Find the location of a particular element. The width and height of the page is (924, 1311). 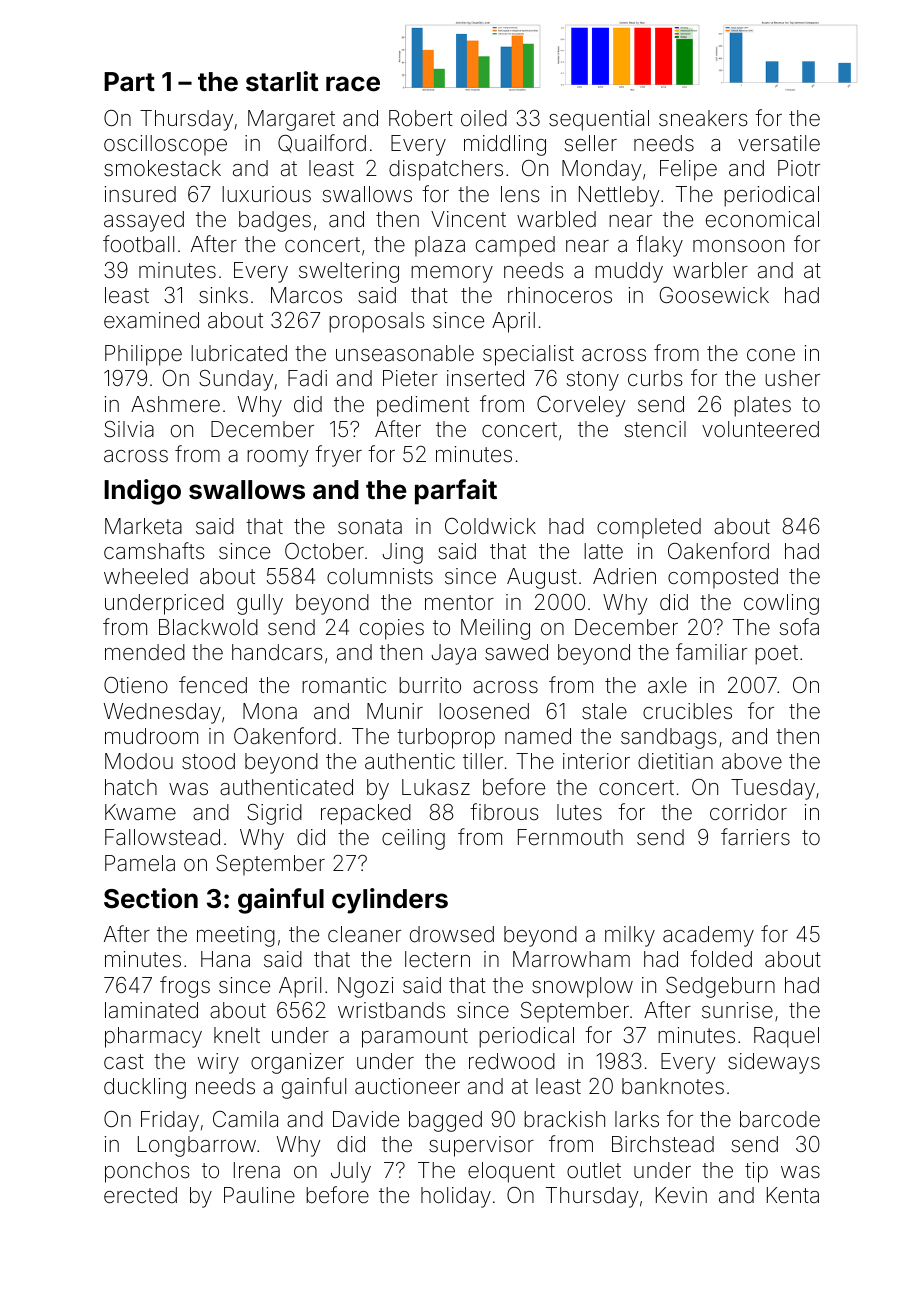

sunrise is located at coordinates (737, 1010).
